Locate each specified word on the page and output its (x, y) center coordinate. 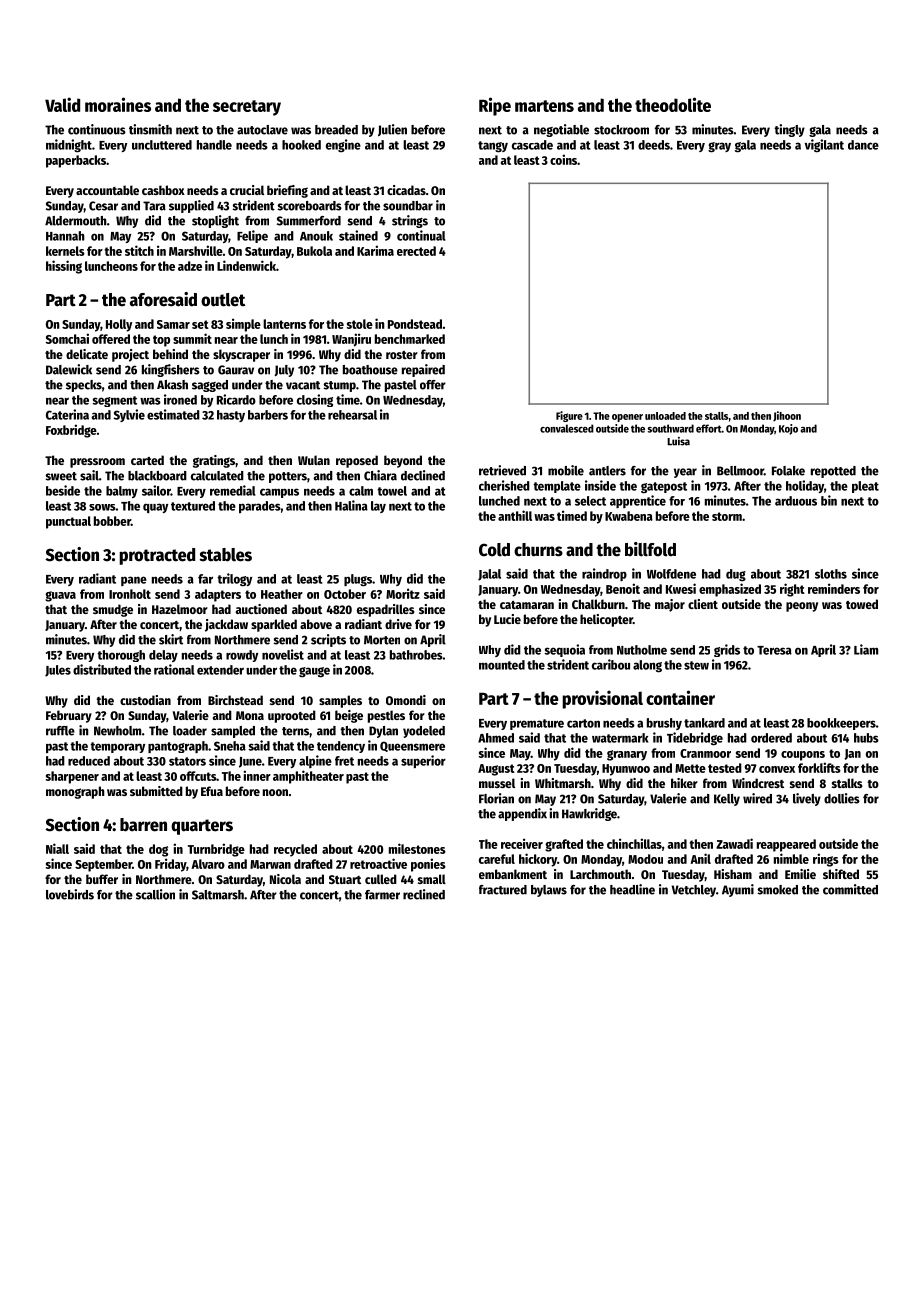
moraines (118, 104)
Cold (494, 550)
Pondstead (415, 324)
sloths (831, 574)
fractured (503, 890)
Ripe (495, 106)
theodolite (673, 104)
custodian (145, 700)
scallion (155, 894)
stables (226, 555)
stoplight (215, 221)
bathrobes (416, 655)
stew (696, 665)
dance (863, 145)
